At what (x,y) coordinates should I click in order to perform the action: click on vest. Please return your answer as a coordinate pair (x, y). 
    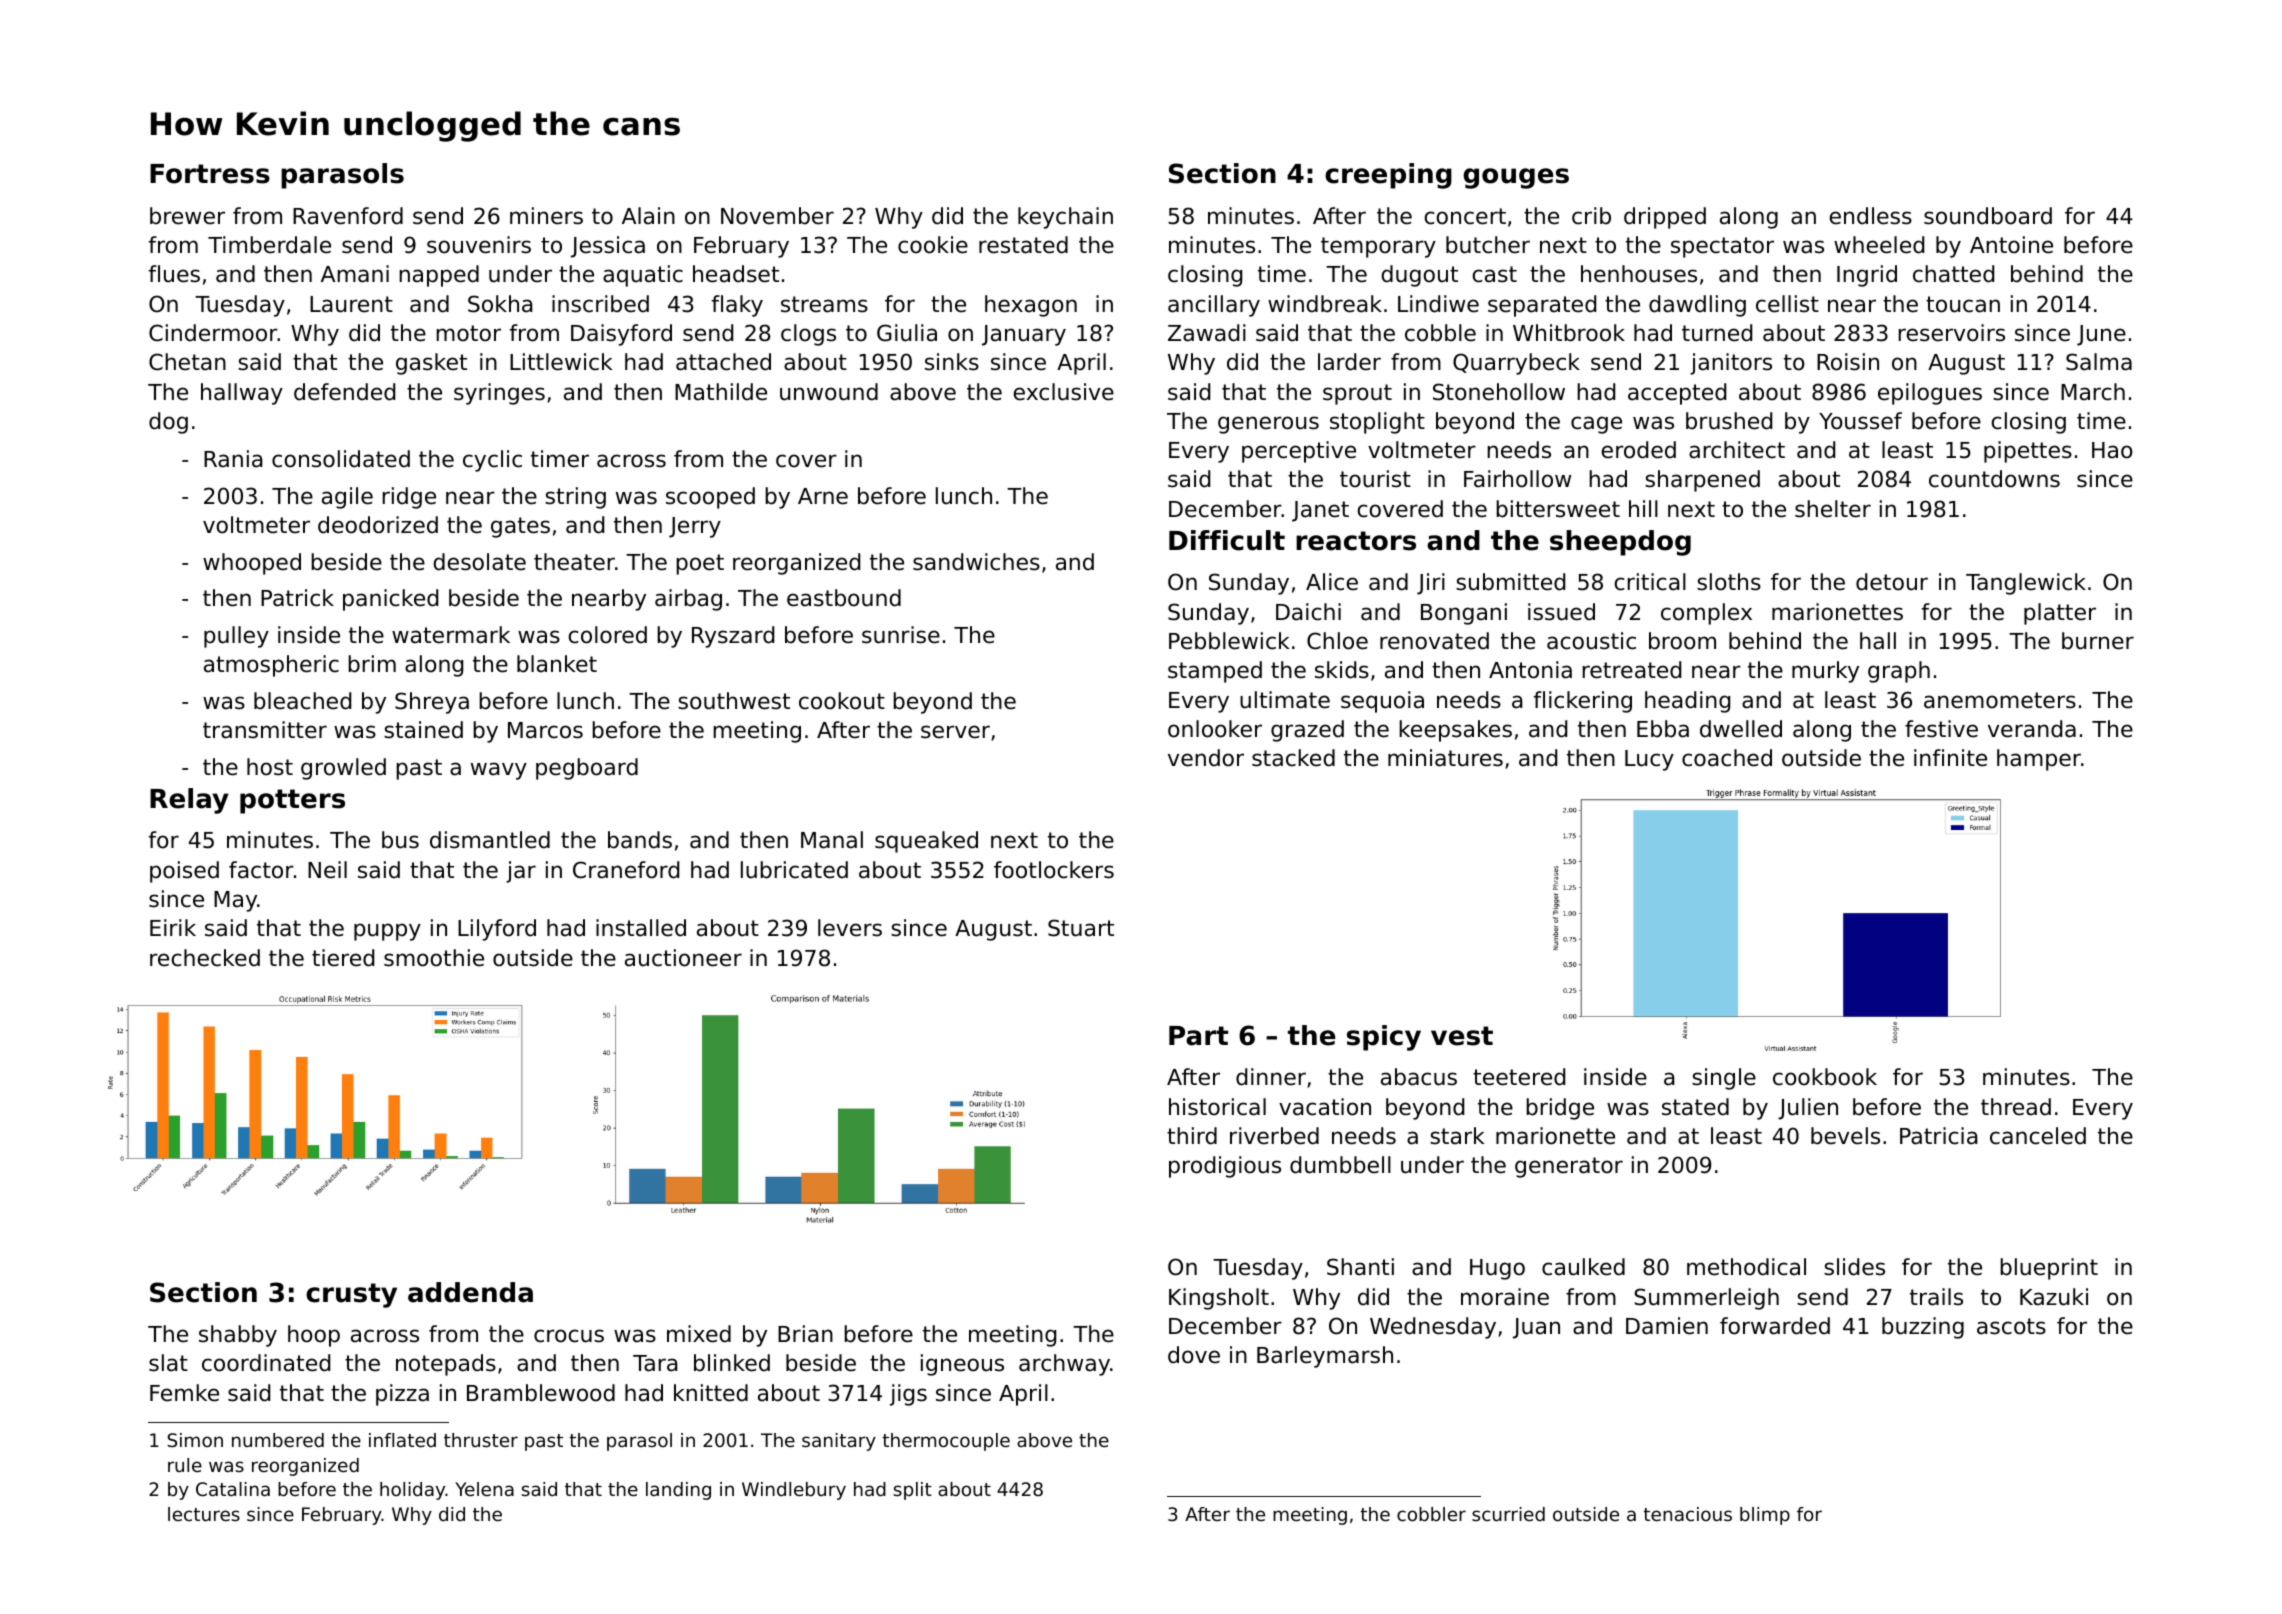
    Looking at the image, I should click on (1462, 1036).
